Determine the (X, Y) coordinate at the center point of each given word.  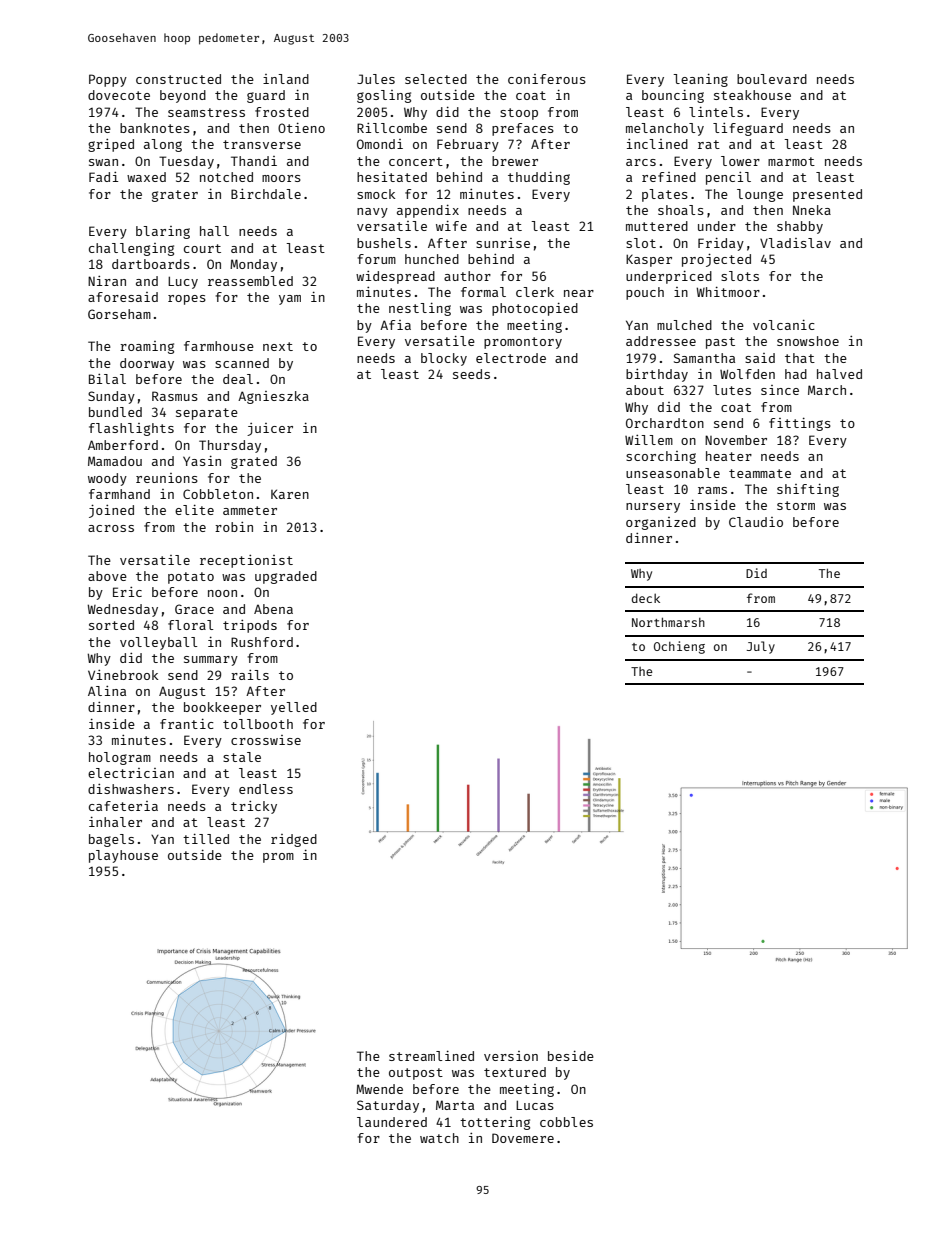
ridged (294, 840)
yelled (294, 708)
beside (571, 1055)
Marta (455, 1105)
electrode (511, 358)
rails (250, 675)
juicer (270, 429)
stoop (519, 114)
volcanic (784, 324)
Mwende (379, 1089)
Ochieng (679, 647)
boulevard (772, 79)
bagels (111, 840)
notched (226, 177)
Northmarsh (668, 622)
